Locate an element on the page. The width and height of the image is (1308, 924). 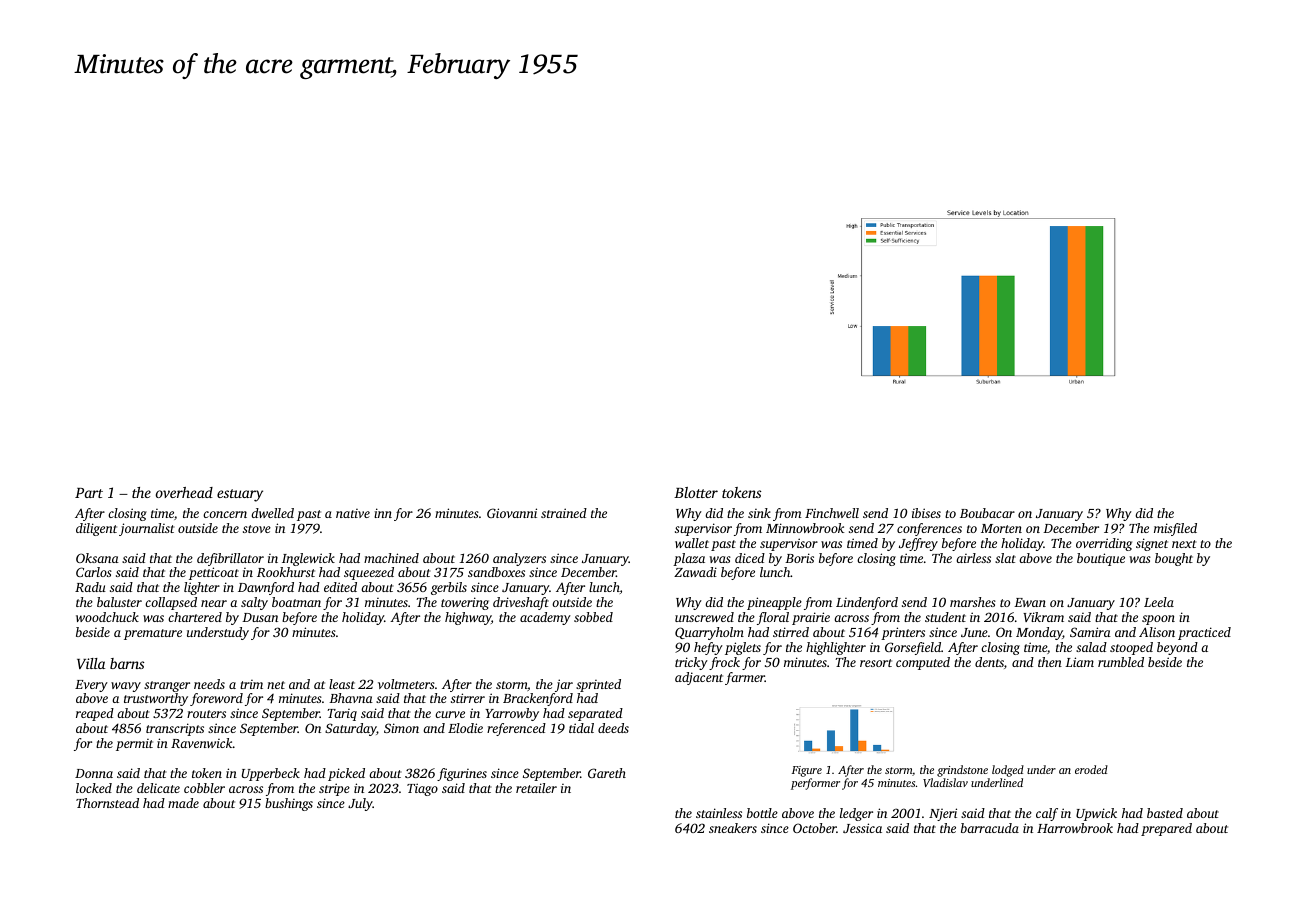
Boubacar is located at coordinates (987, 513).
